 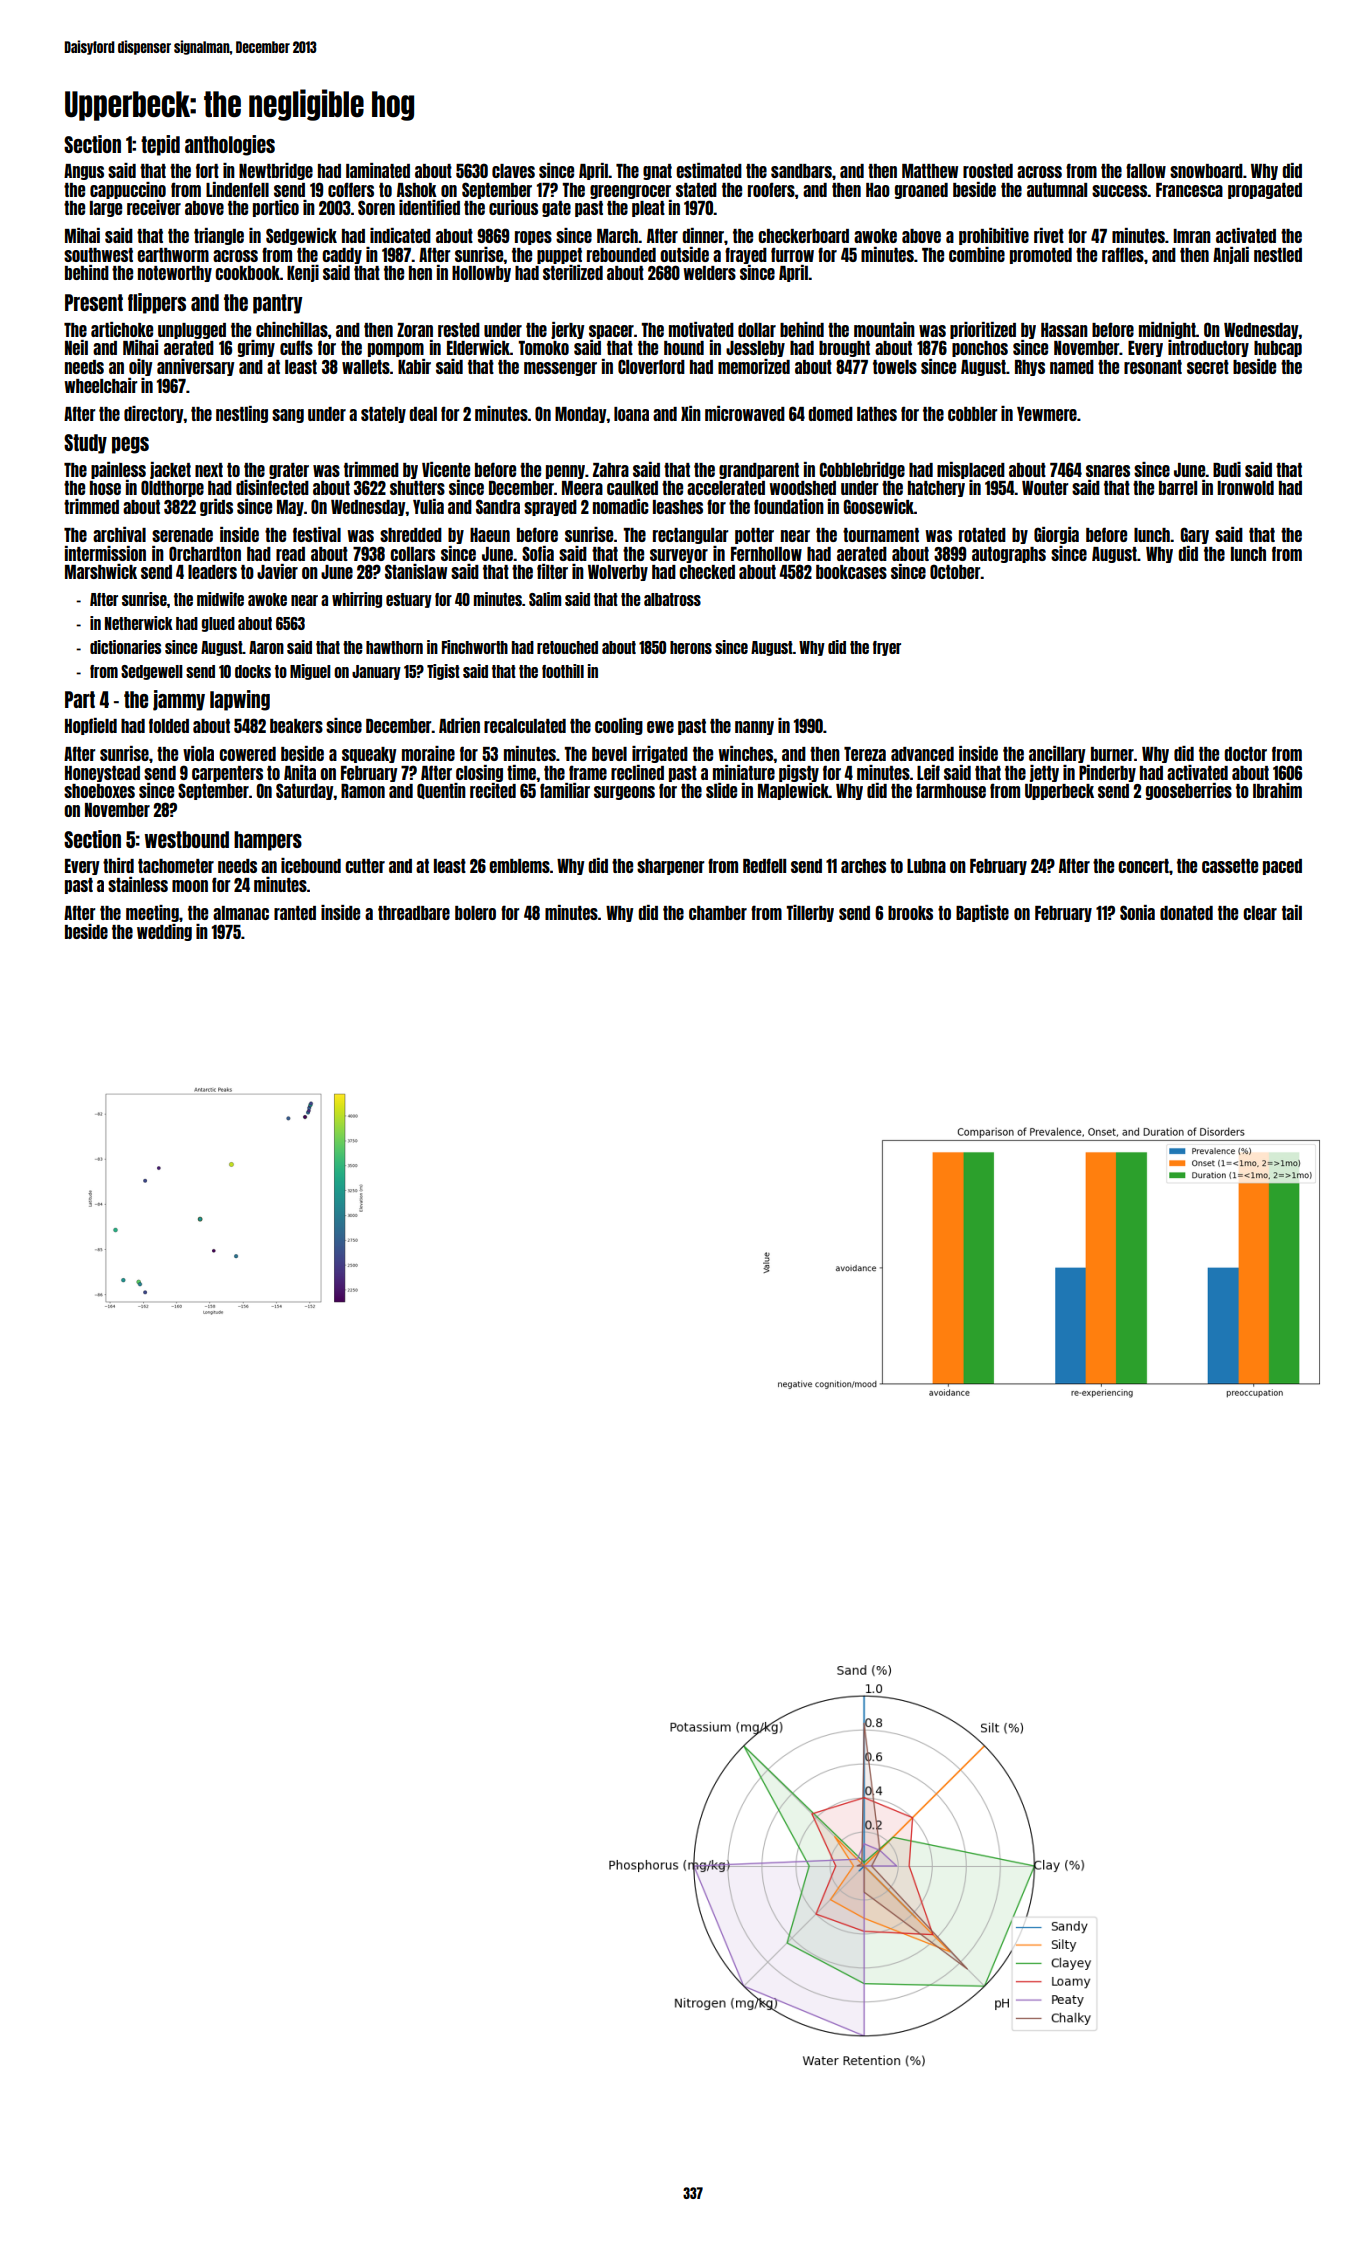 I want to click on roosted, so click(x=988, y=171).
